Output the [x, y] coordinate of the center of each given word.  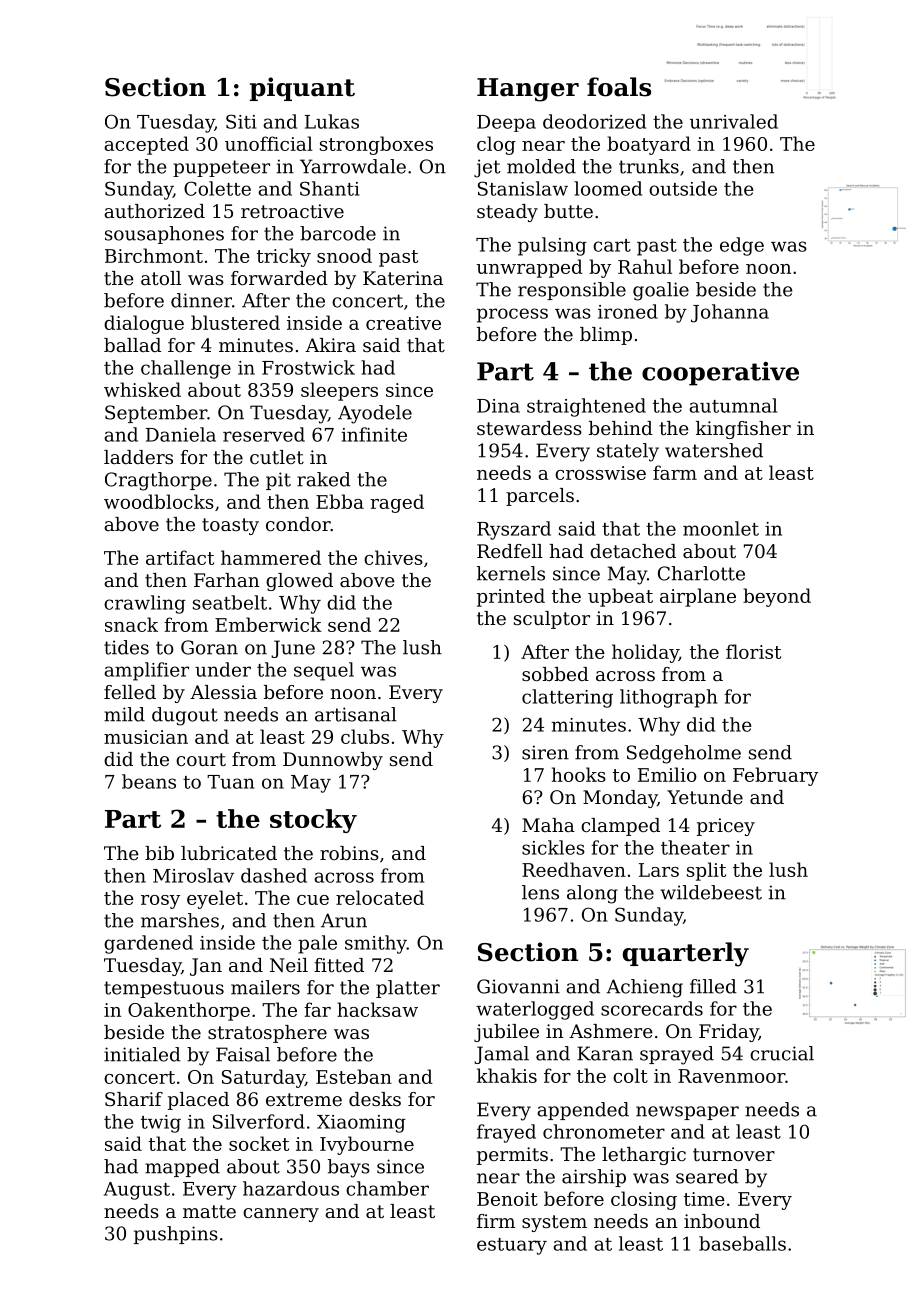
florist [753, 651]
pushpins [176, 1235]
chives [393, 557]
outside [683, 188]
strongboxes [376, 145]
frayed [506, 1133]
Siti [241, 121]
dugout [185, 716]
